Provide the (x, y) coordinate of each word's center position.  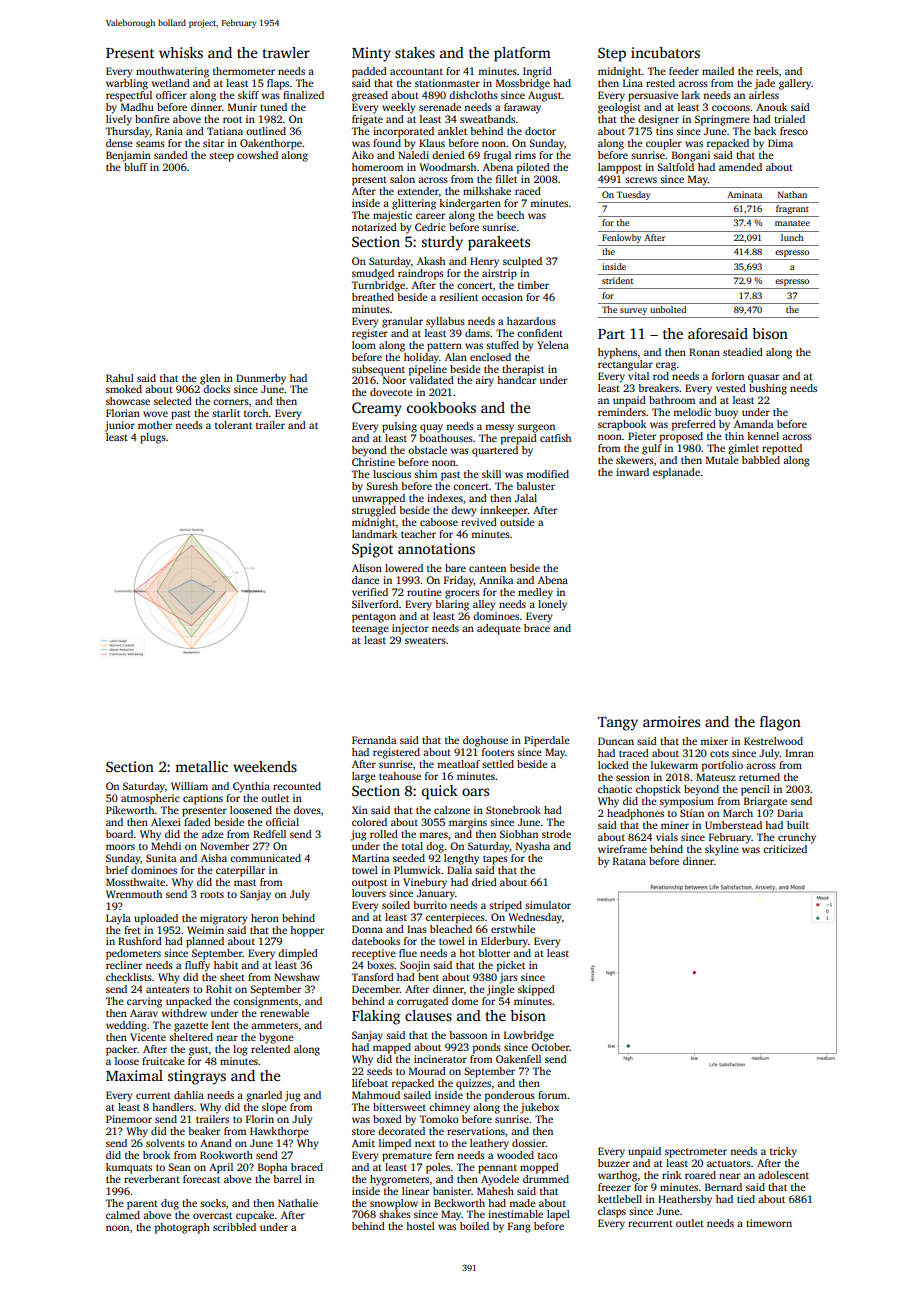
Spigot (373, 550)
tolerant (233, 425)
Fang (519, 1227)
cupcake (255, 1216)
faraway (522, 108)
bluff (135, 167)
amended (740, 167)
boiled (474, 1226)
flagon (780, 723)
